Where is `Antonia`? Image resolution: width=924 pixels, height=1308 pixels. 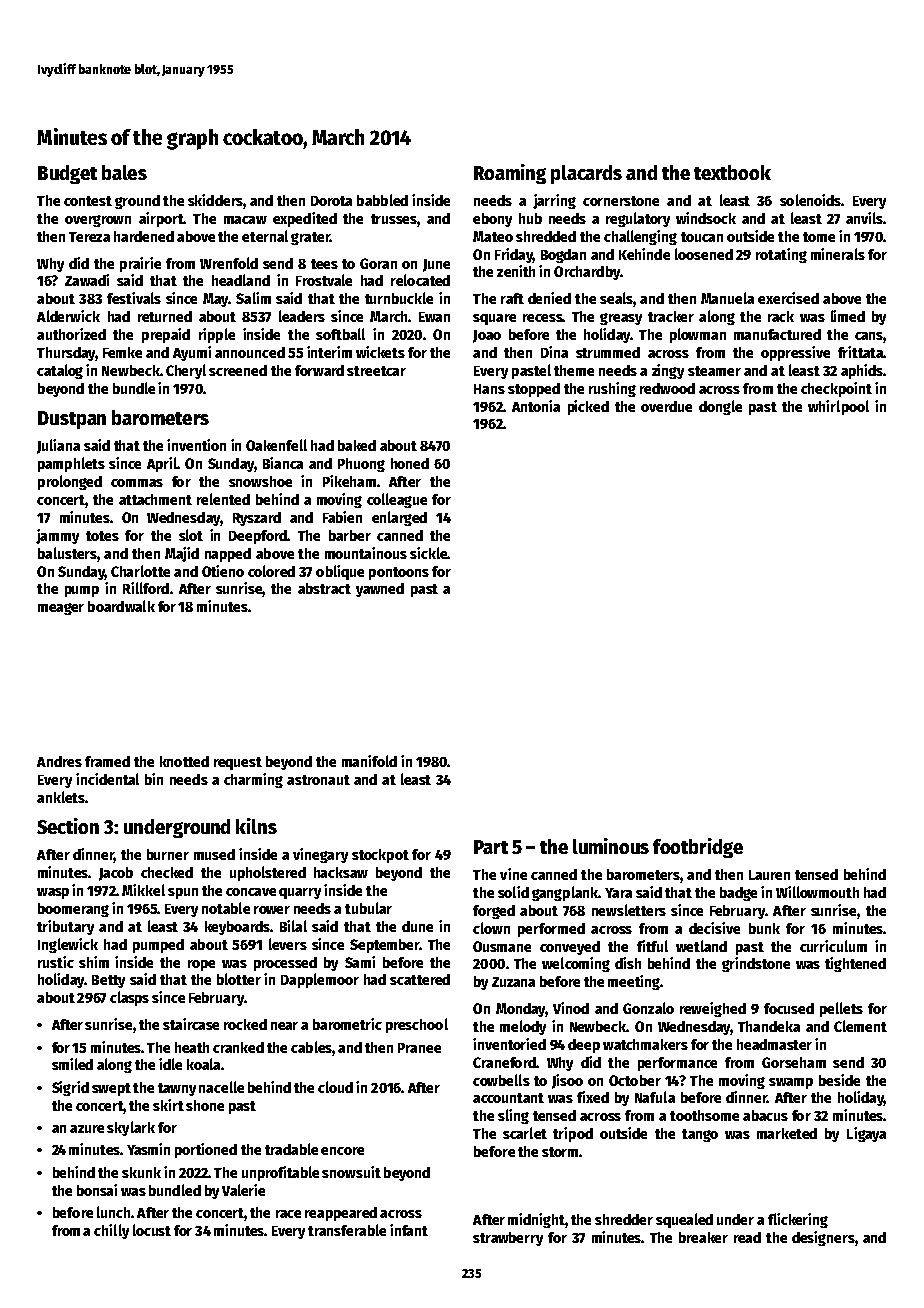 Antonia is located at coordinates (536, 406).
